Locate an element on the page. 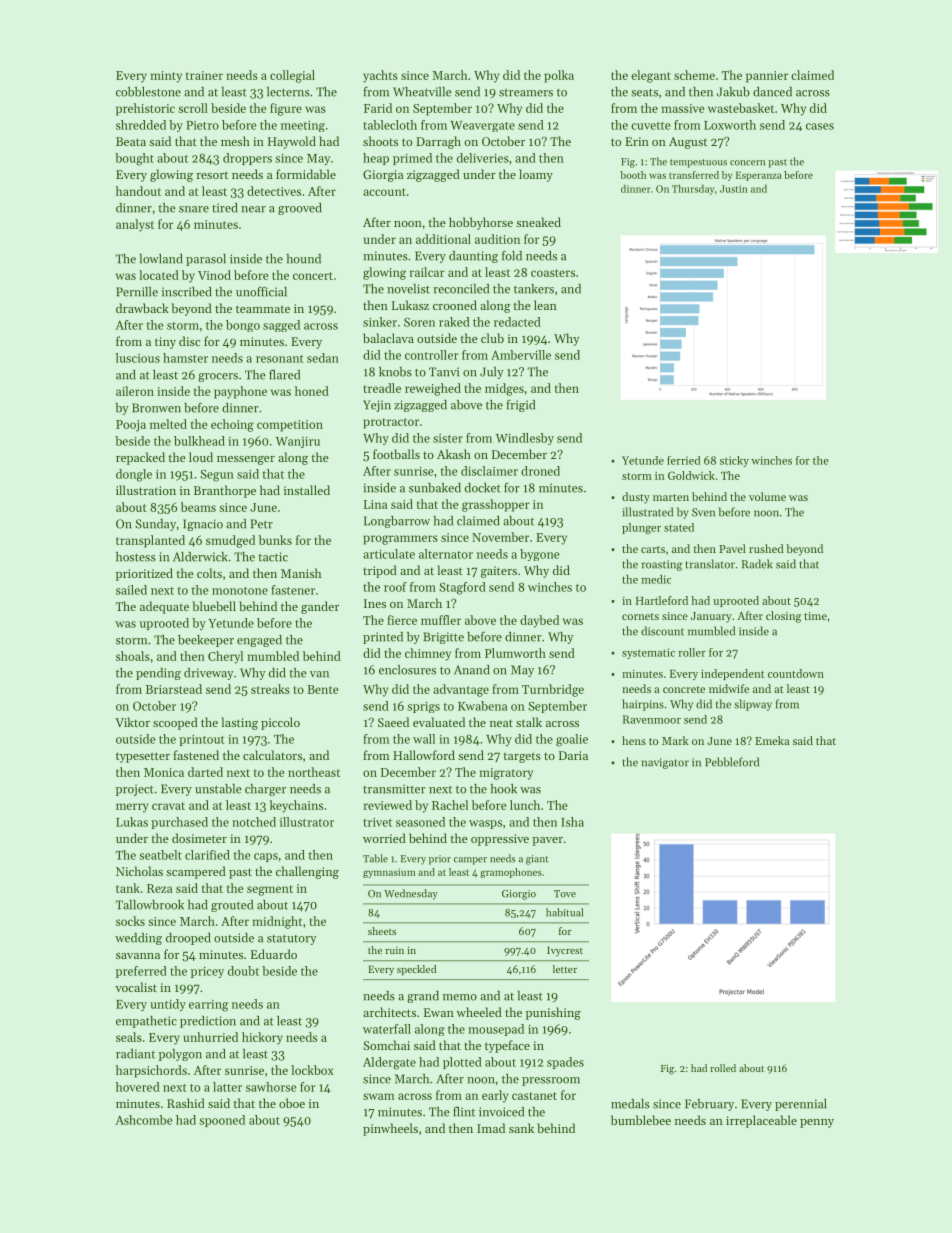 The width and height of the image is (952, 1233). flint is located at coordinates (464, 1111).
